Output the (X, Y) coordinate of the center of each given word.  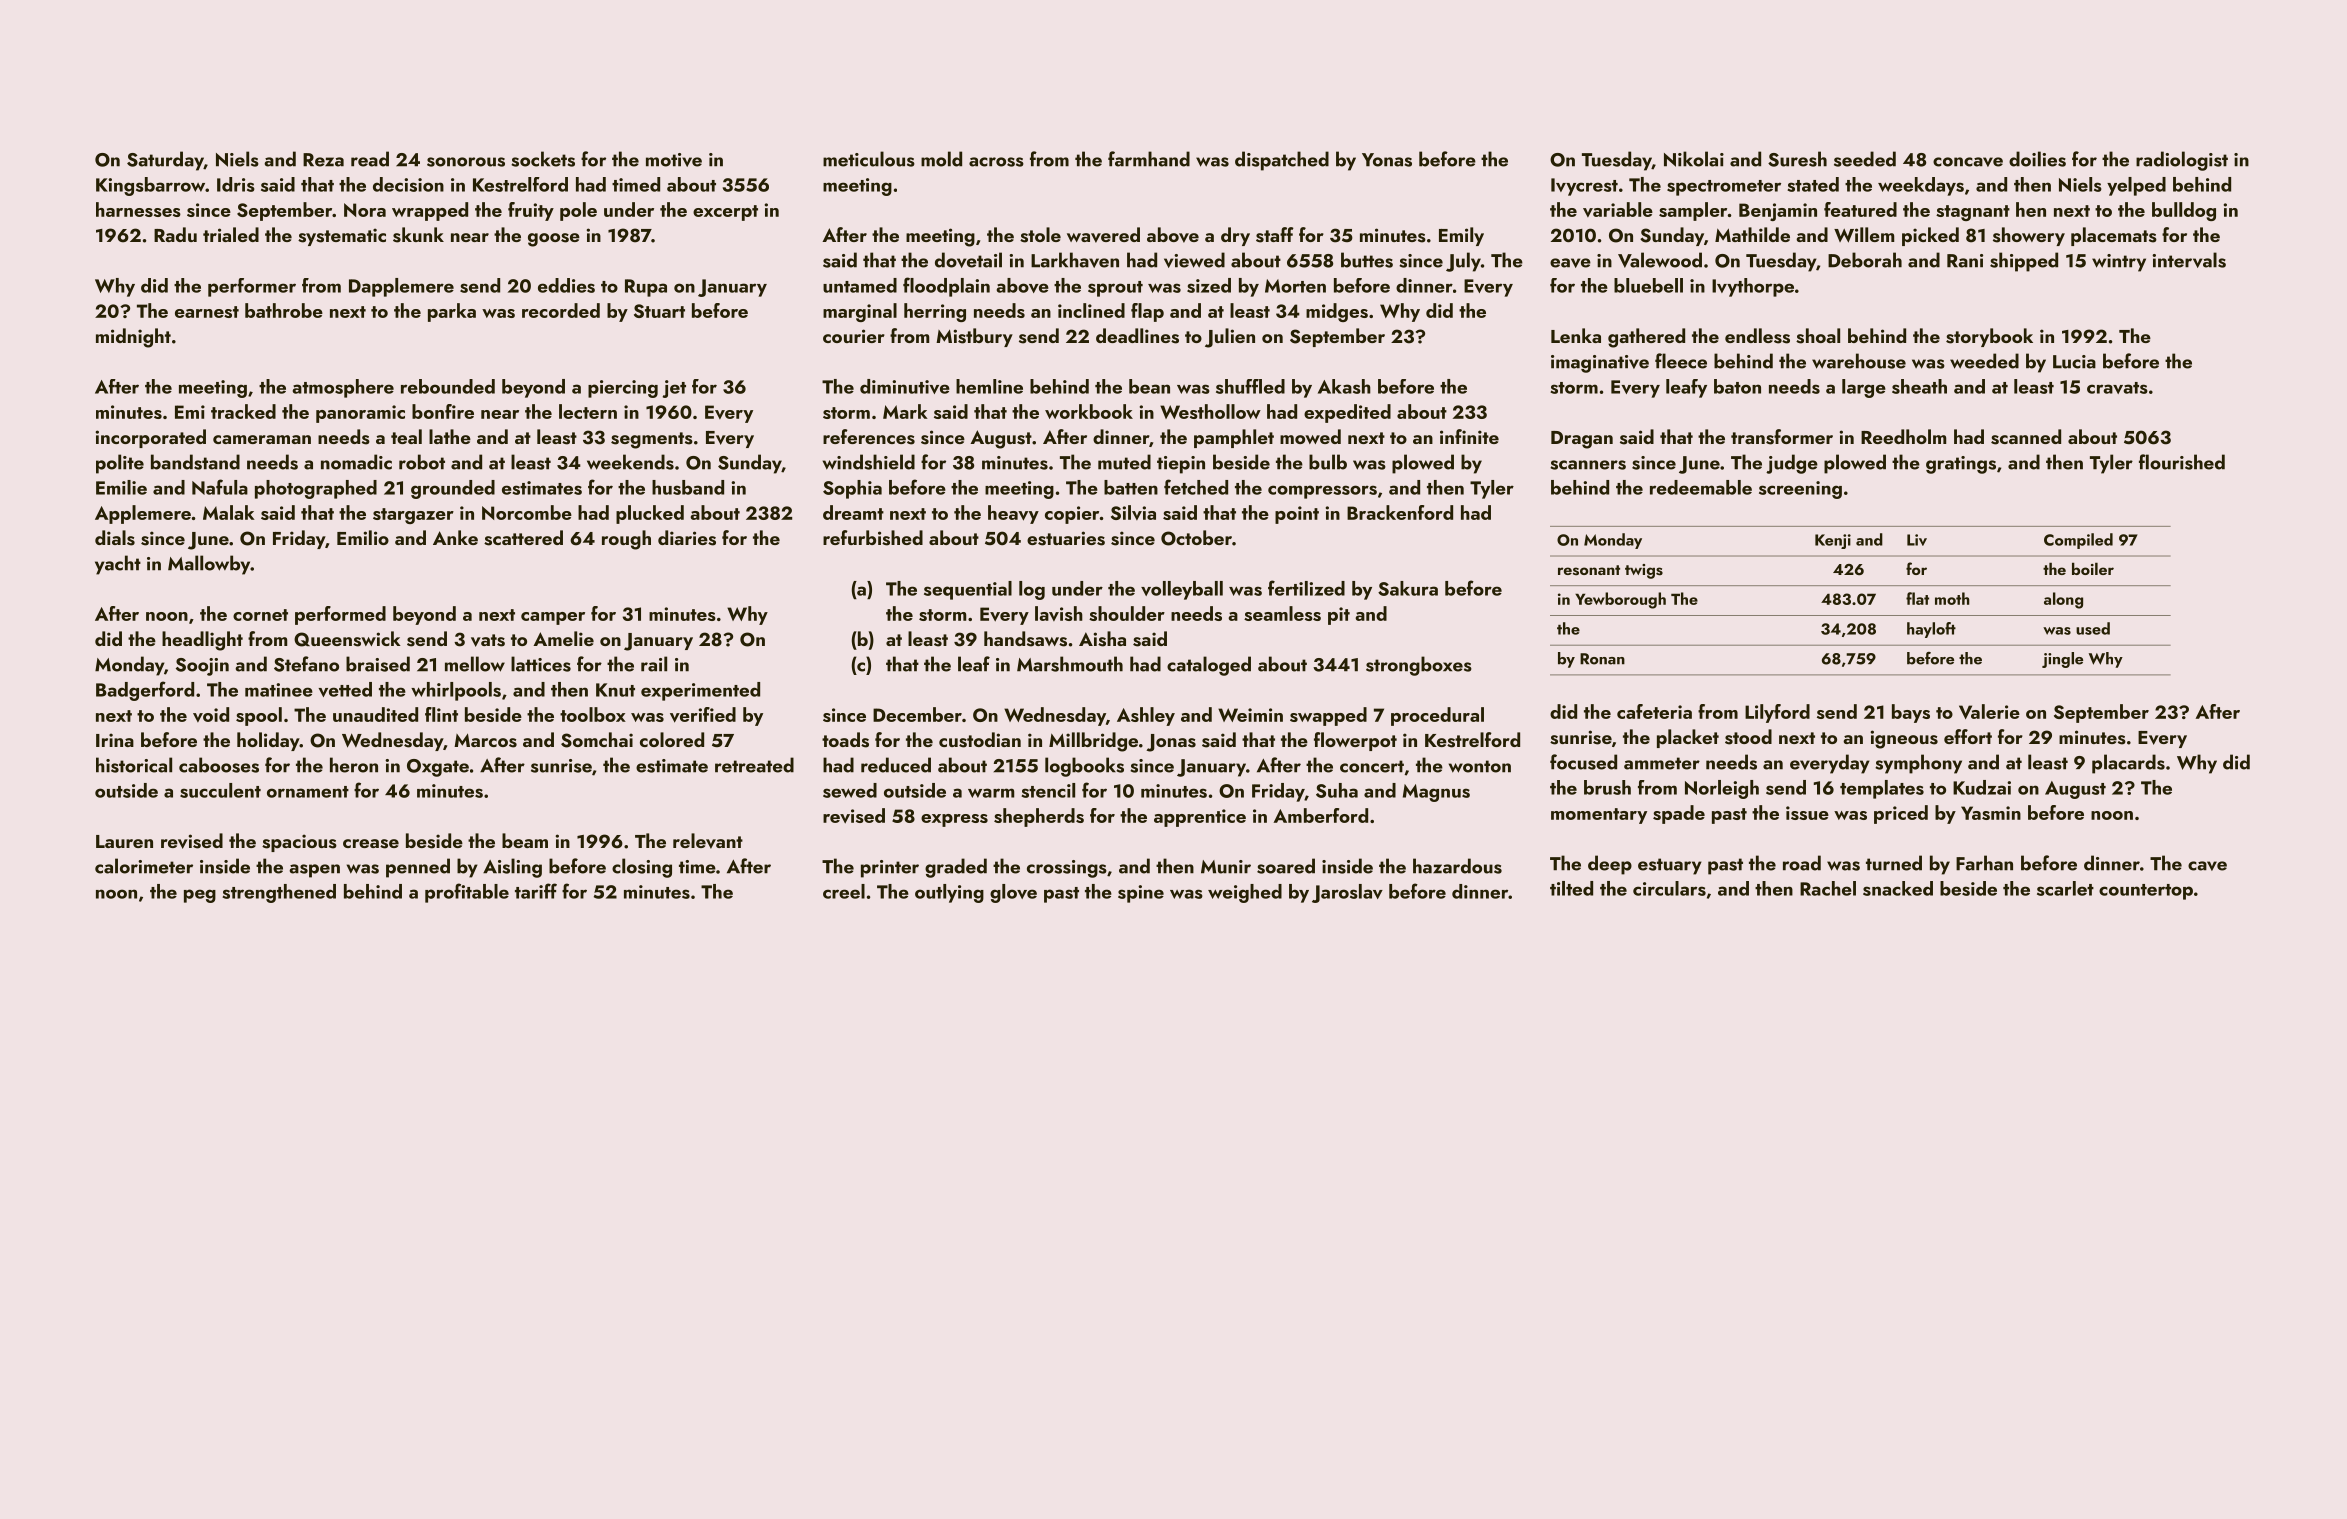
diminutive (905, 386)
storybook (1989, 337)
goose (554, 240)
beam (525, 840)
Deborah (1865, 260)
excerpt (725, 213)
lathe (450, 436)
